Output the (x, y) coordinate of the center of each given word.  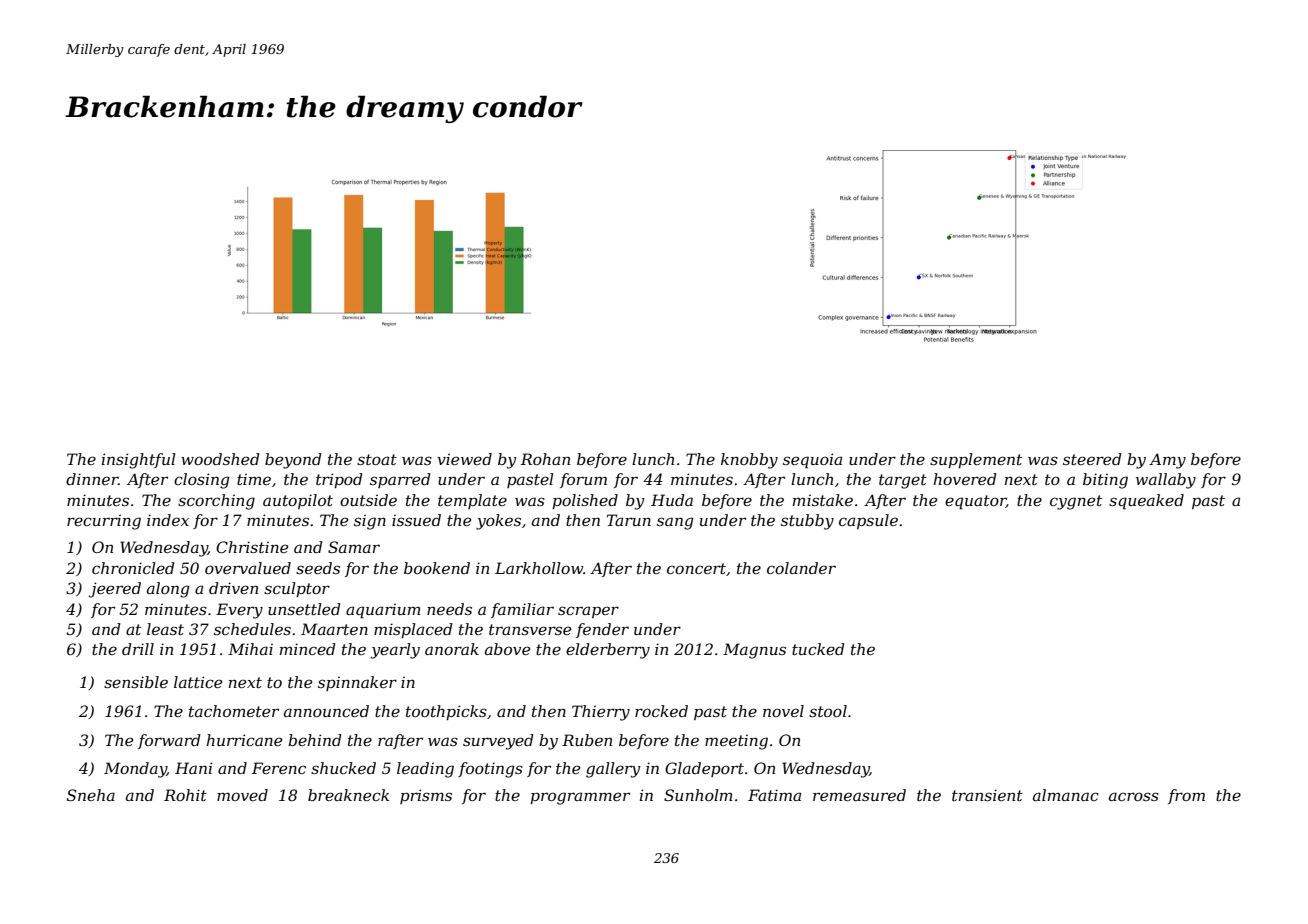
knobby (749, 461)
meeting (736, 742)
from (1186, 796)
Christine (252, 547)
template (472, 501)
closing (202, 481)
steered (1092, 459)
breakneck (348, 795)
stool (828, 711)
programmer (580, 798)
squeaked (1146, 502)
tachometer (234, 711)
